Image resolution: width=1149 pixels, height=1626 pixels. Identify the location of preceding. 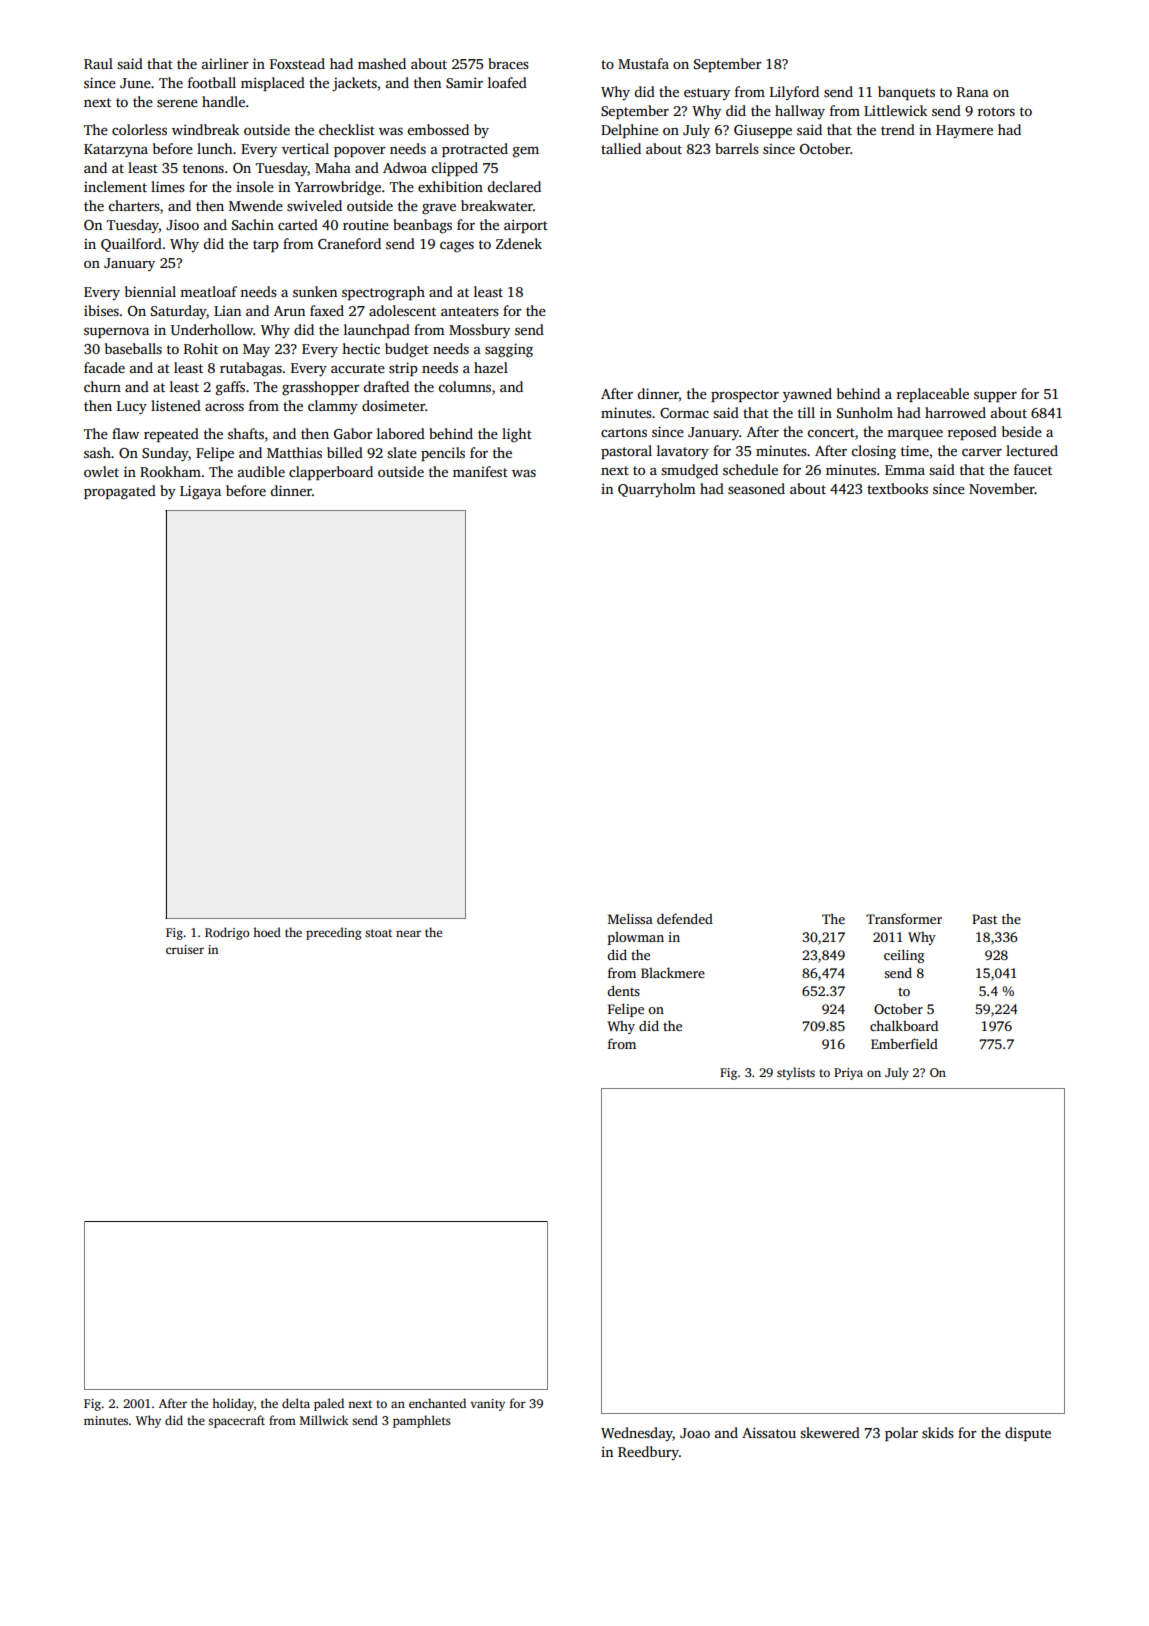
(334, 933).
